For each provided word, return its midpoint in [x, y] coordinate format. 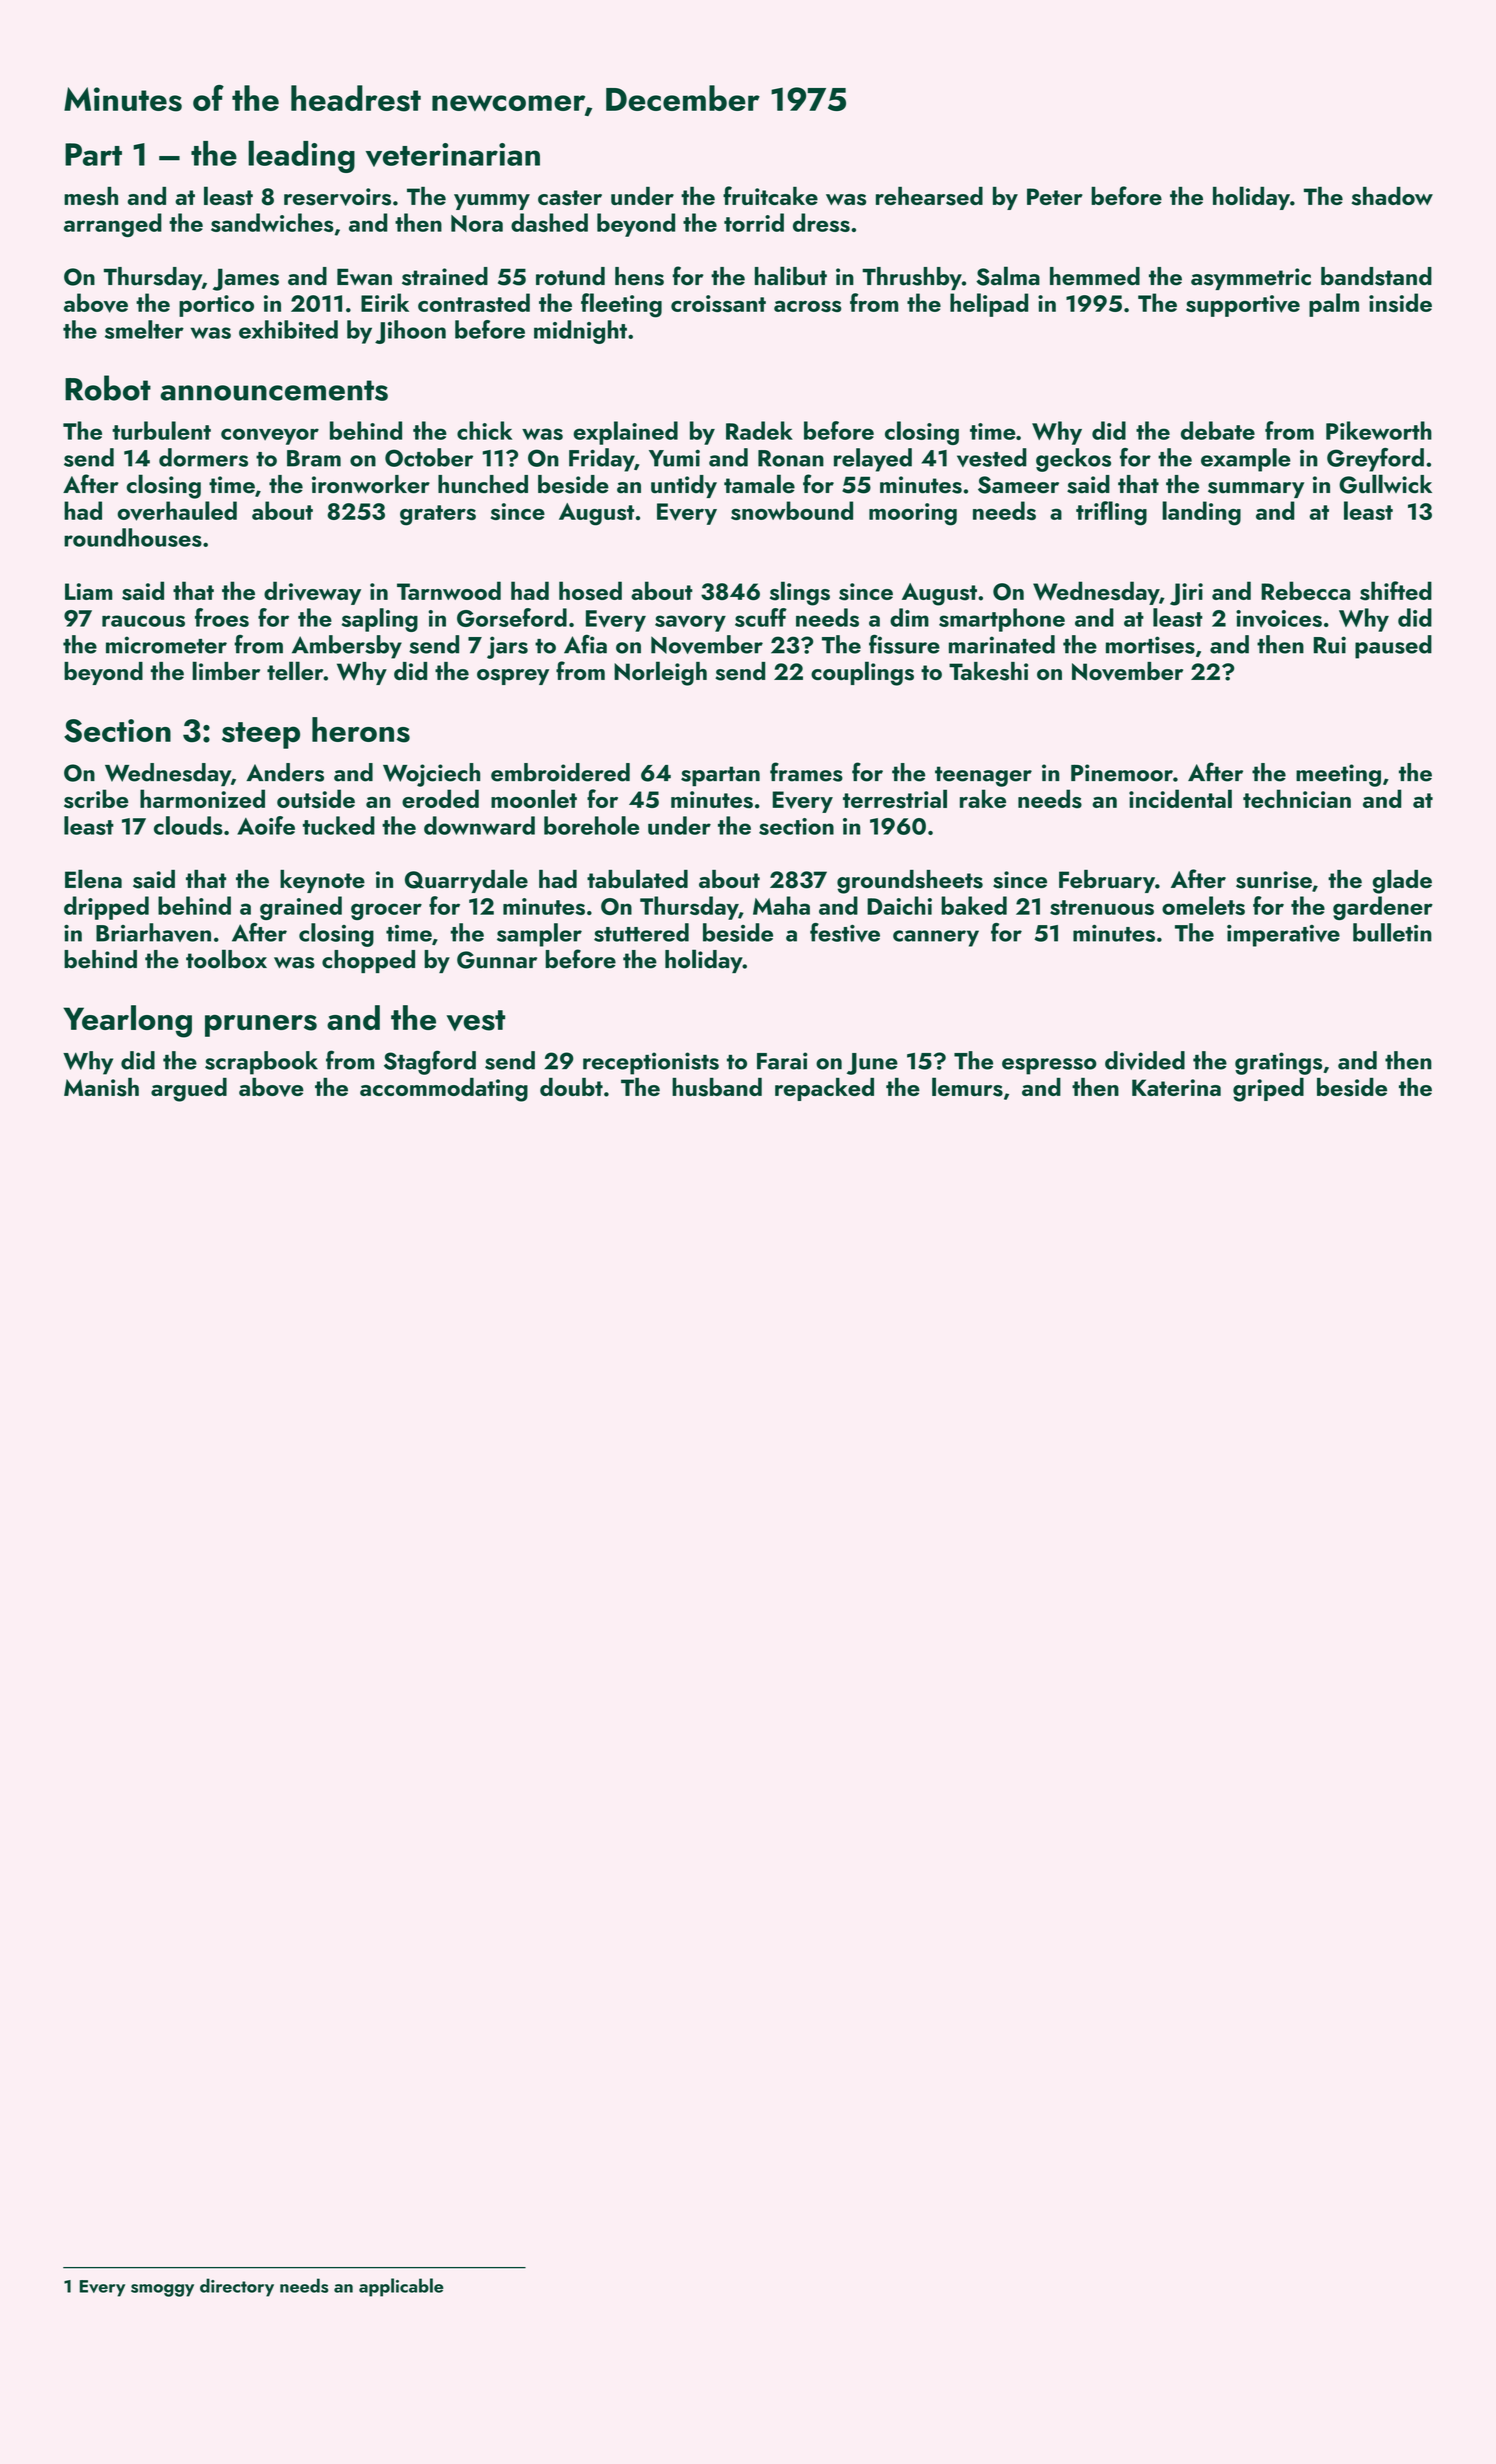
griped [1268, 1090]
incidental [1180, 798]
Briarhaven [153, 932]
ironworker [371, 484]
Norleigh [660, 673]
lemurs [967, 1087]
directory [237, 2287]
